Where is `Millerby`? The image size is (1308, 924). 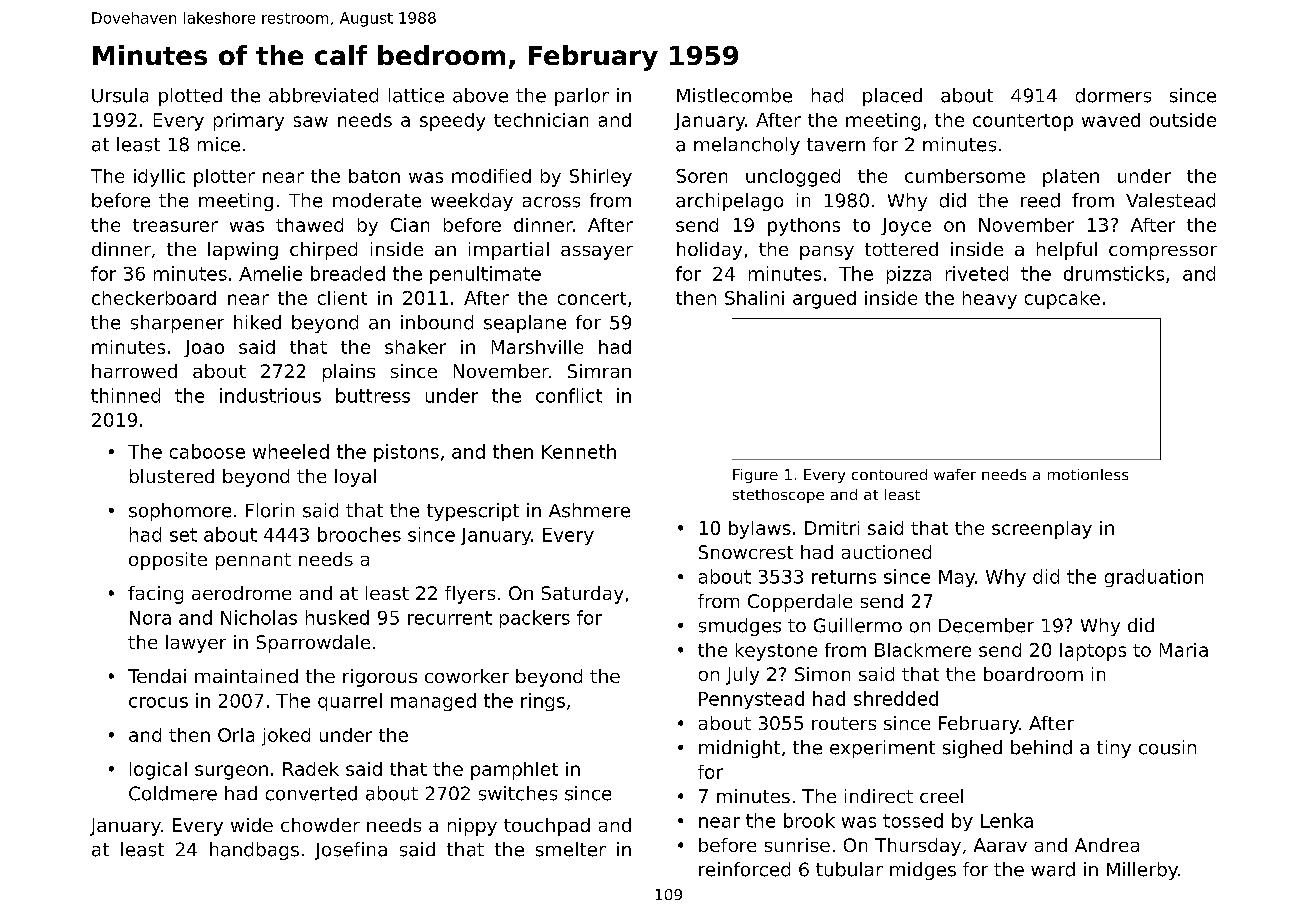 Millerby is located at coordinates (1142, 871).
